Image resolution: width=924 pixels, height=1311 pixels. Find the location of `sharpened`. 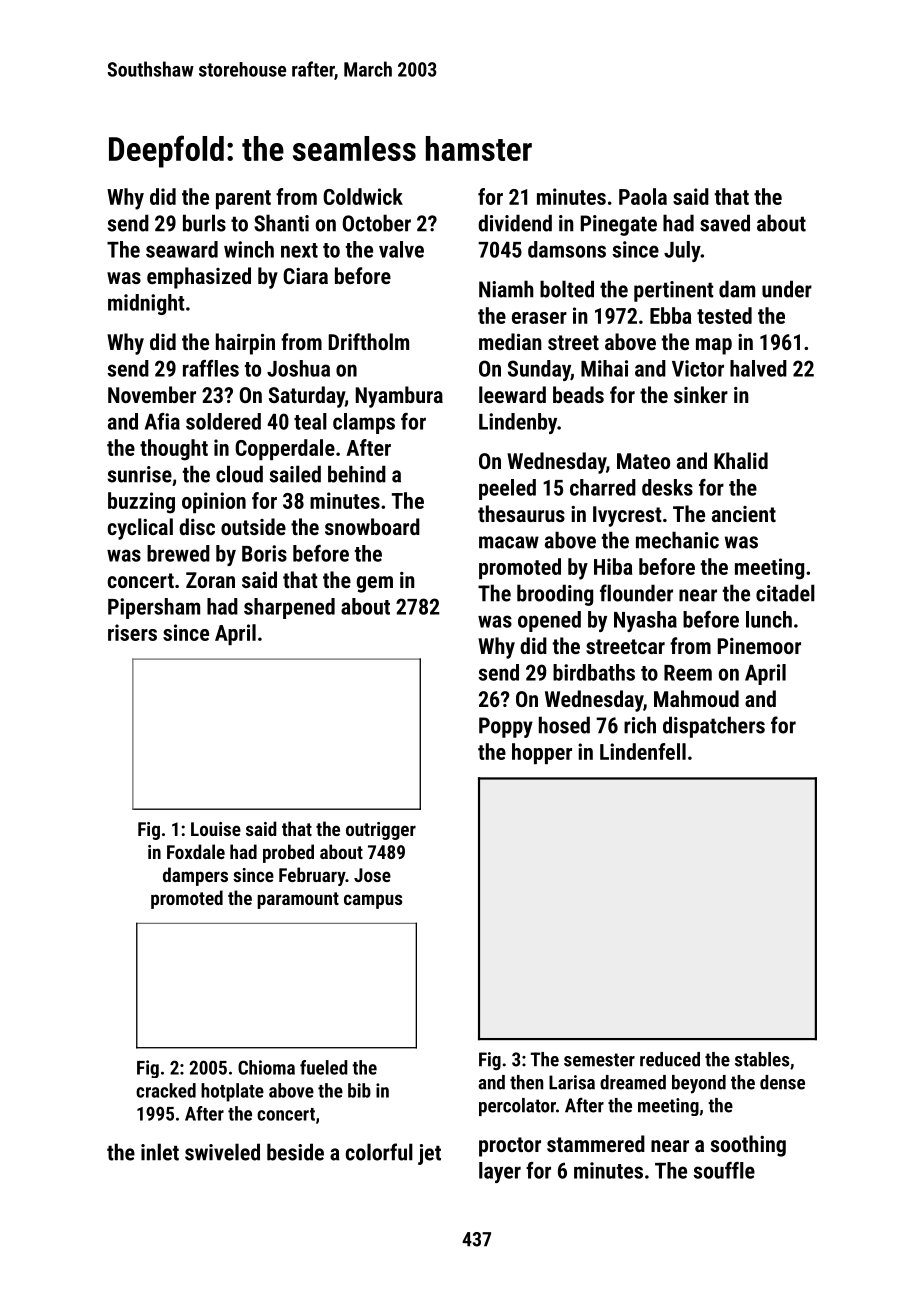

sharpened is located at coordinates (289, 608).
